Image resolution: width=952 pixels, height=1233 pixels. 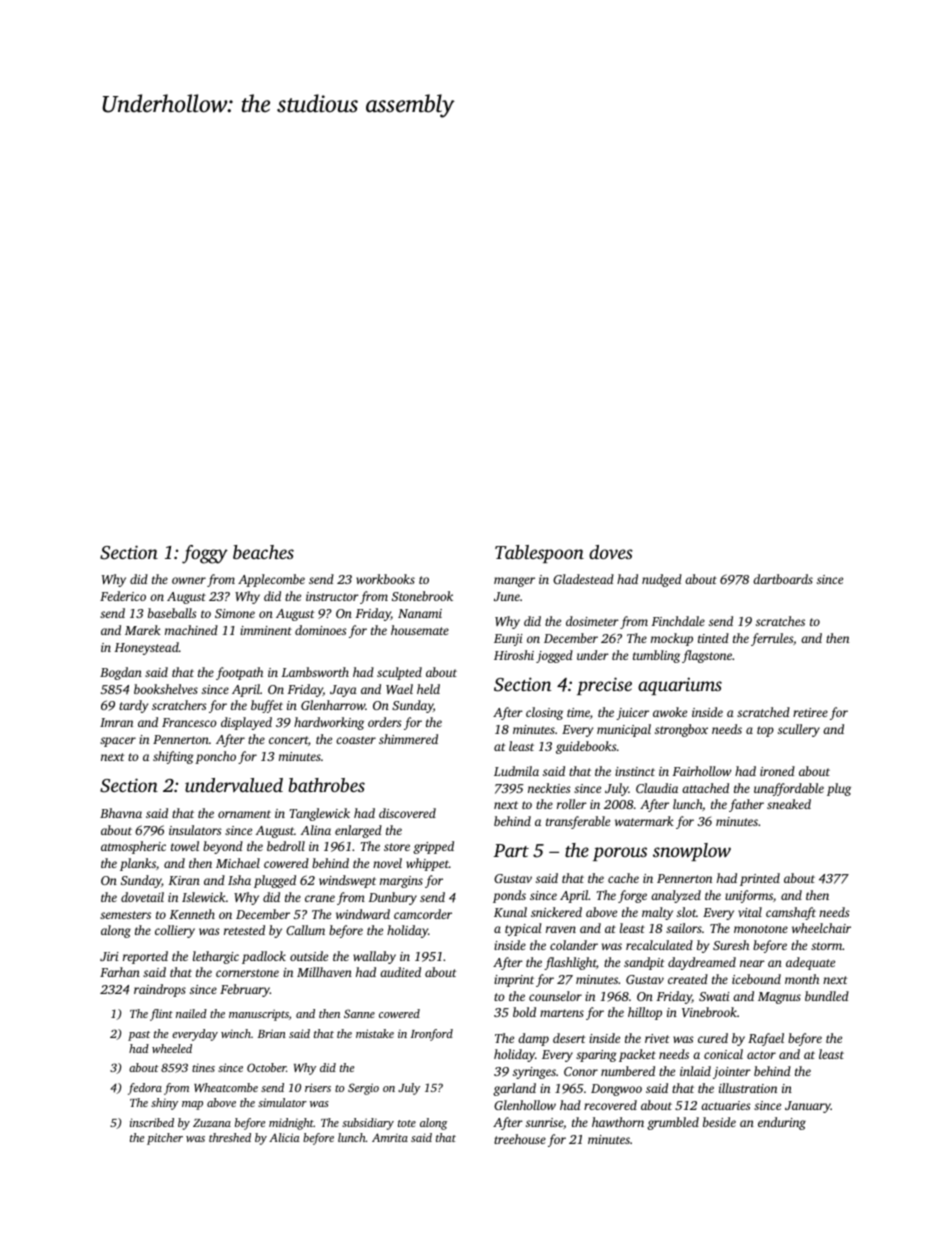 What do you see at coordinates (407, 813) in the screenshot?
I see `discovered` at bounding box center [407, 813].
